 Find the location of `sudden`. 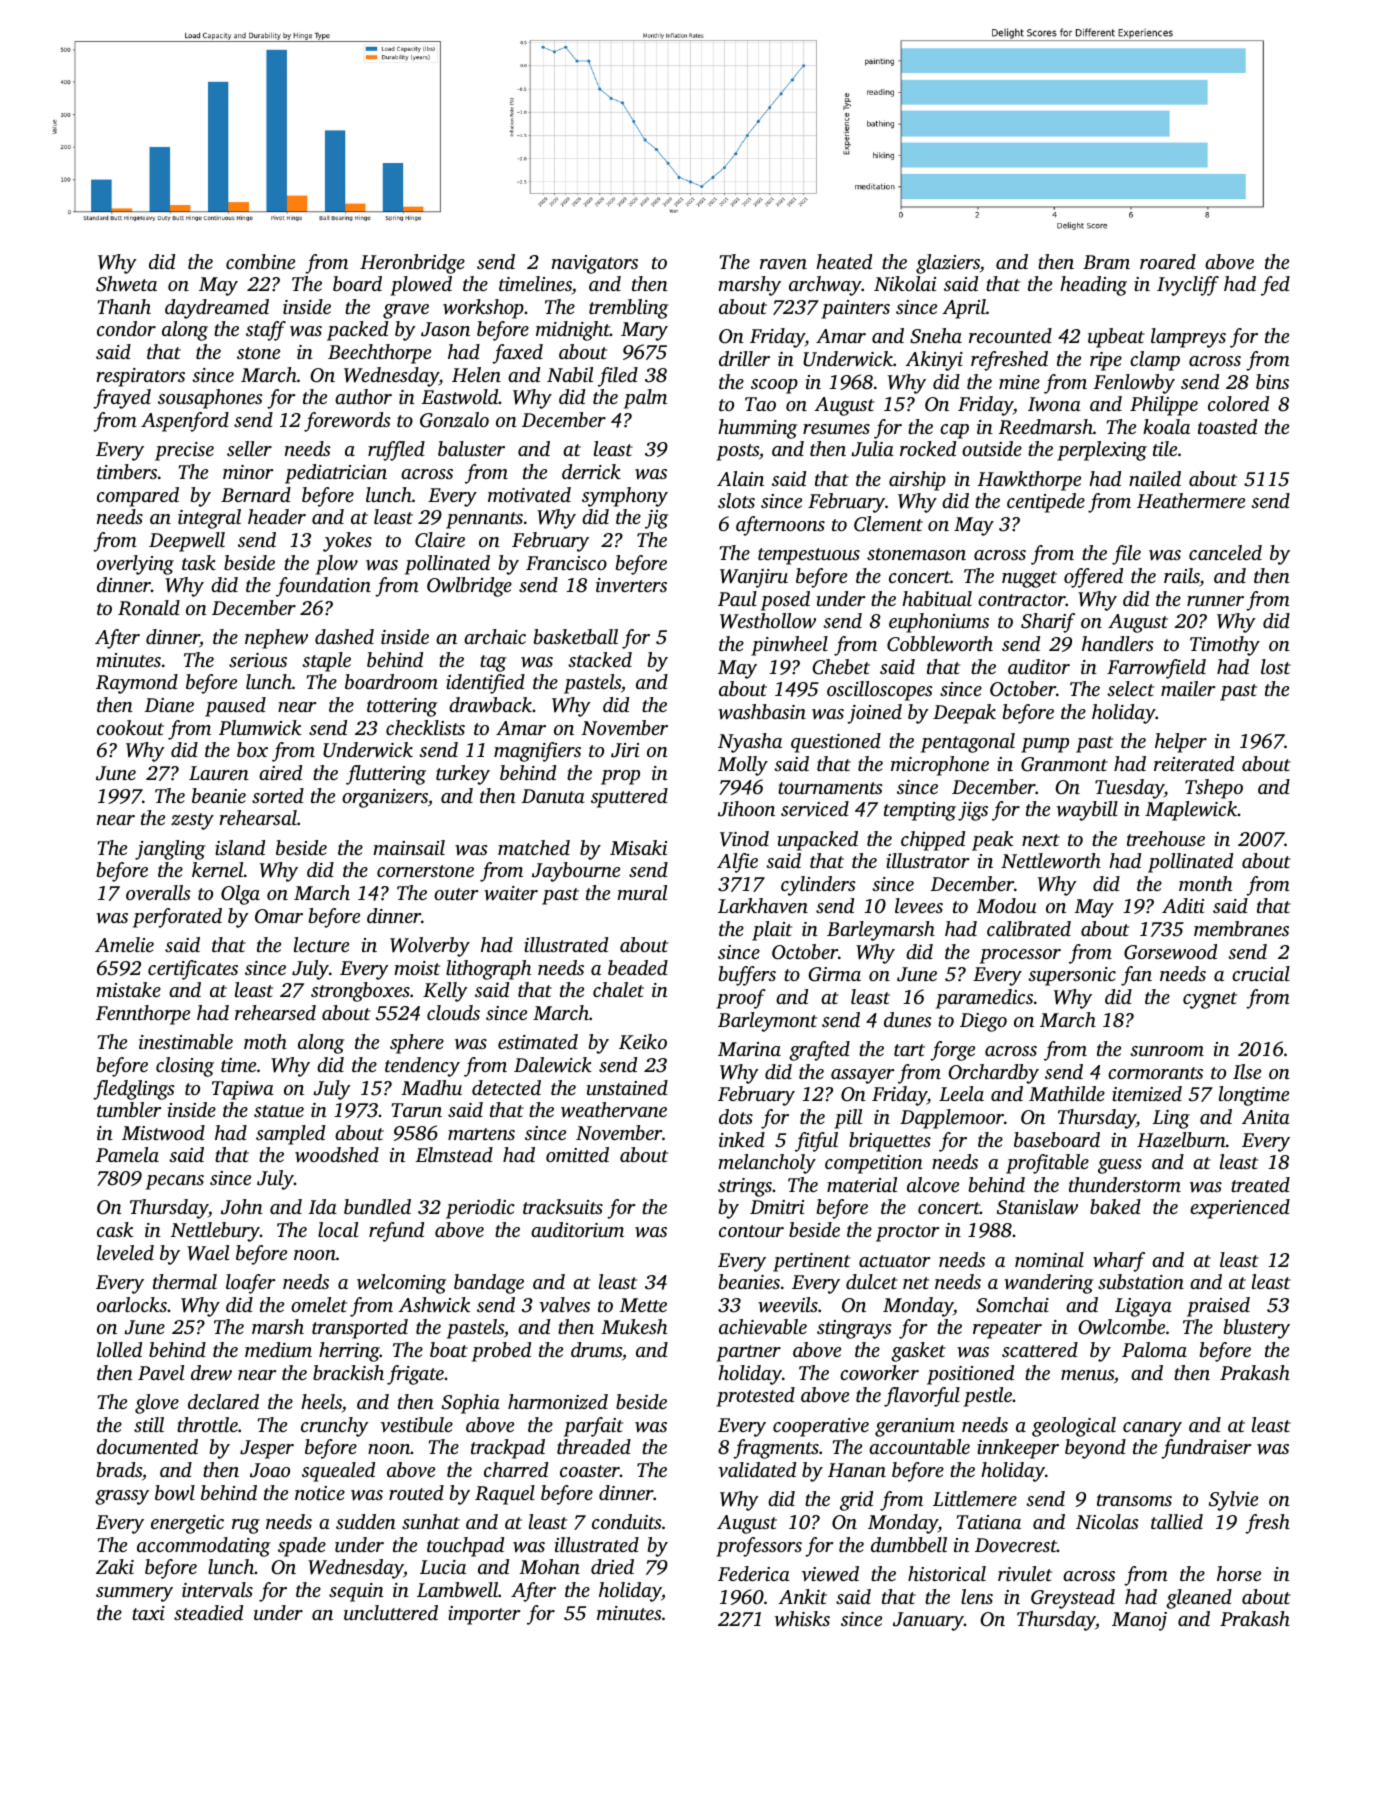

sudden is located at coordinates (366, 1521).
